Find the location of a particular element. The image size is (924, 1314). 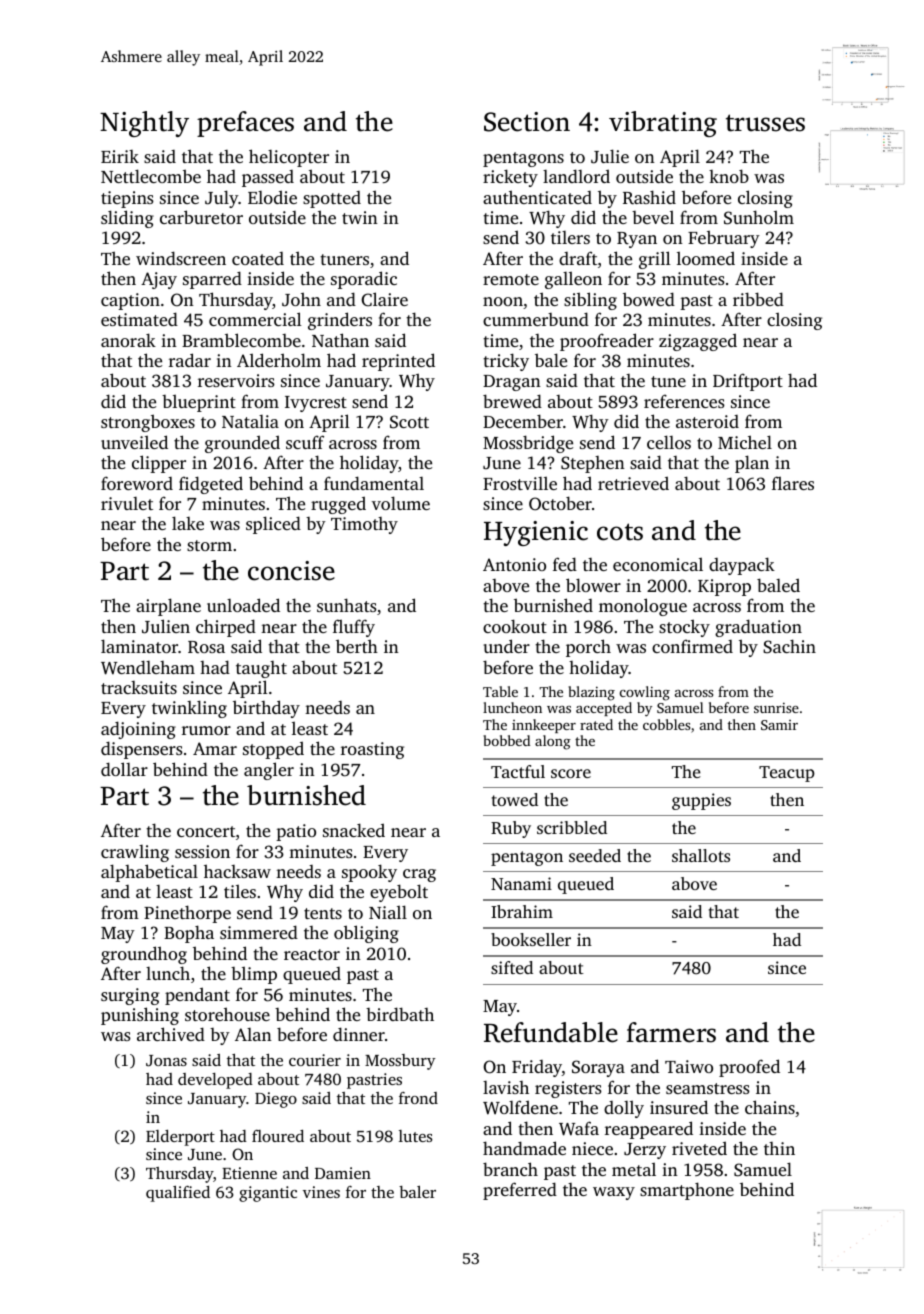

concise is located at coordinates (291, 571).
